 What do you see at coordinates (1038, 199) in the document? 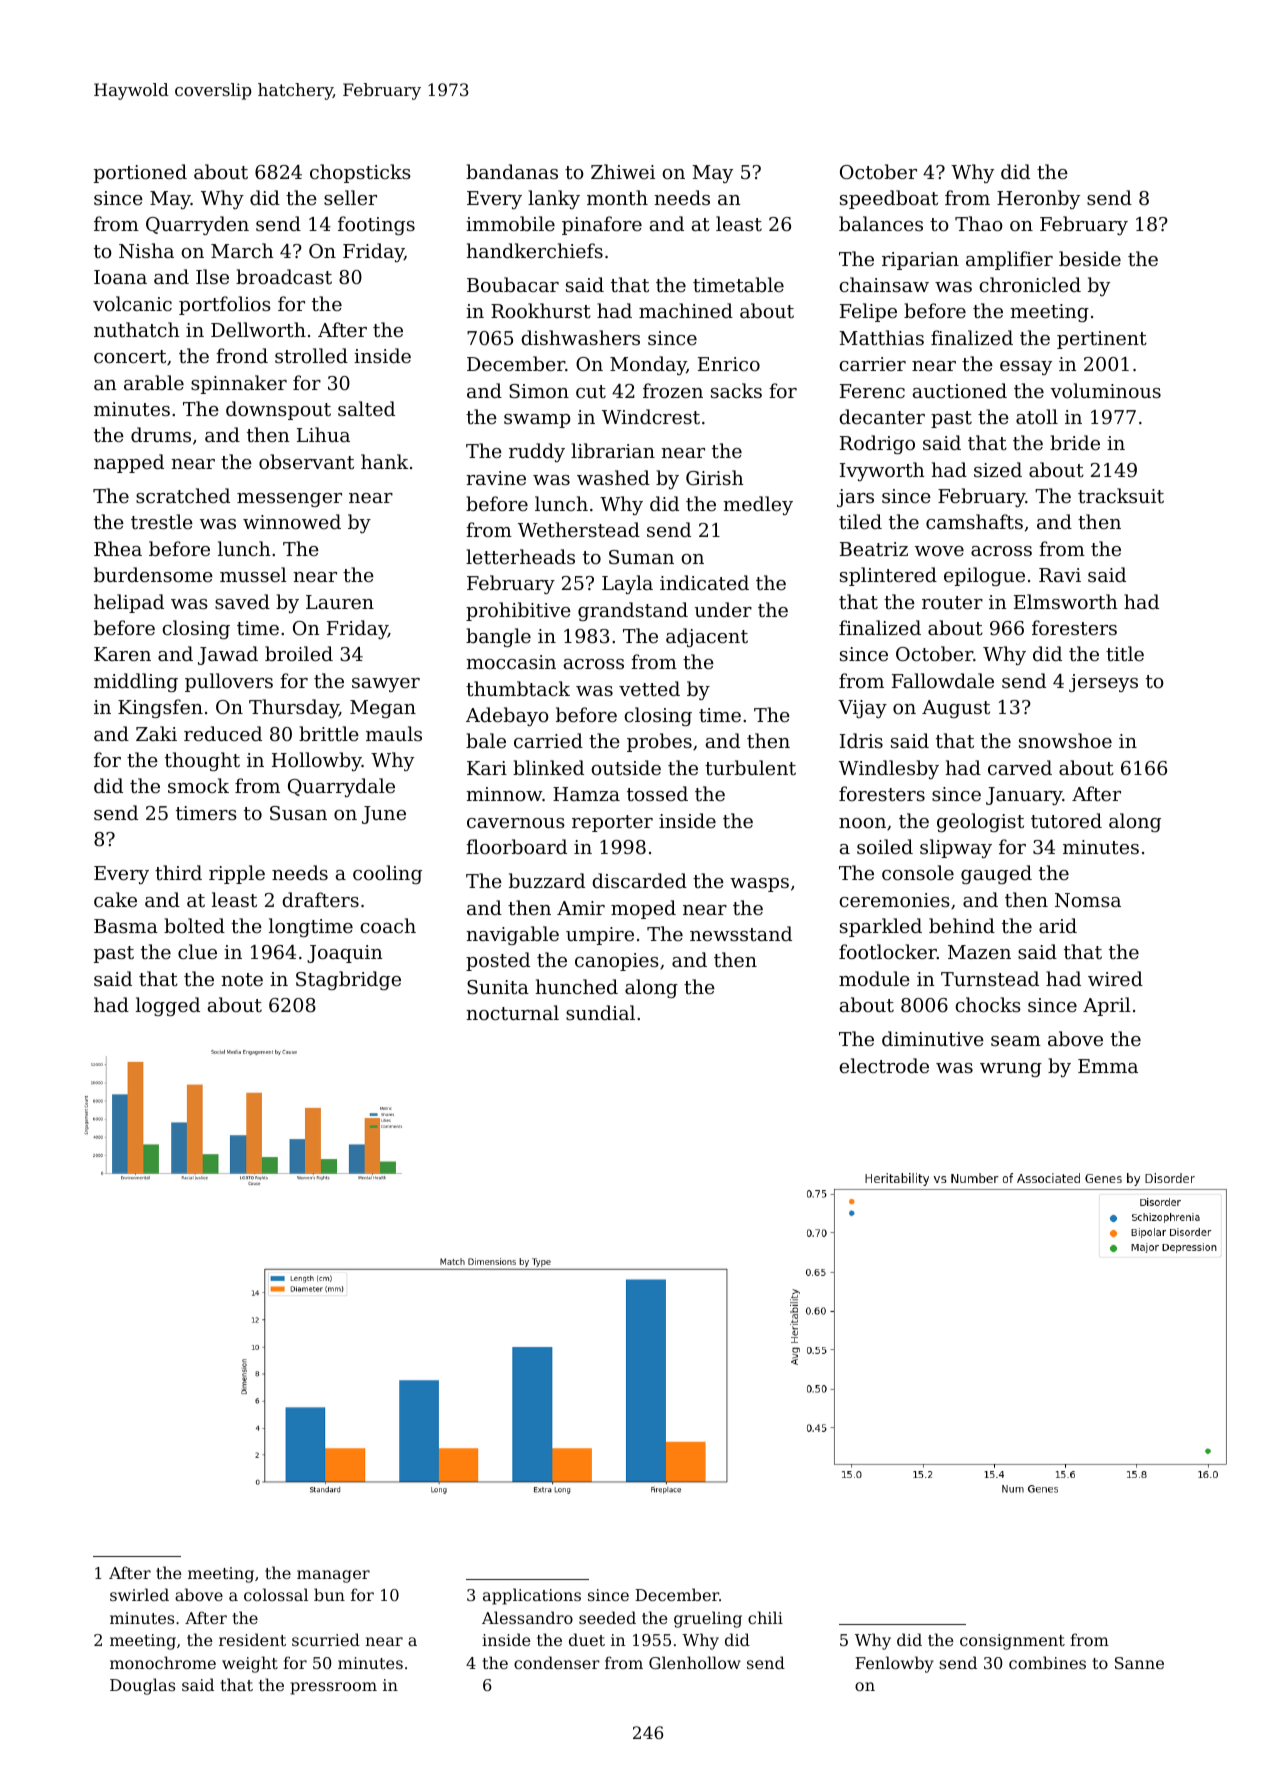
I see `Heronby` at bounding box center [1038, 199].
